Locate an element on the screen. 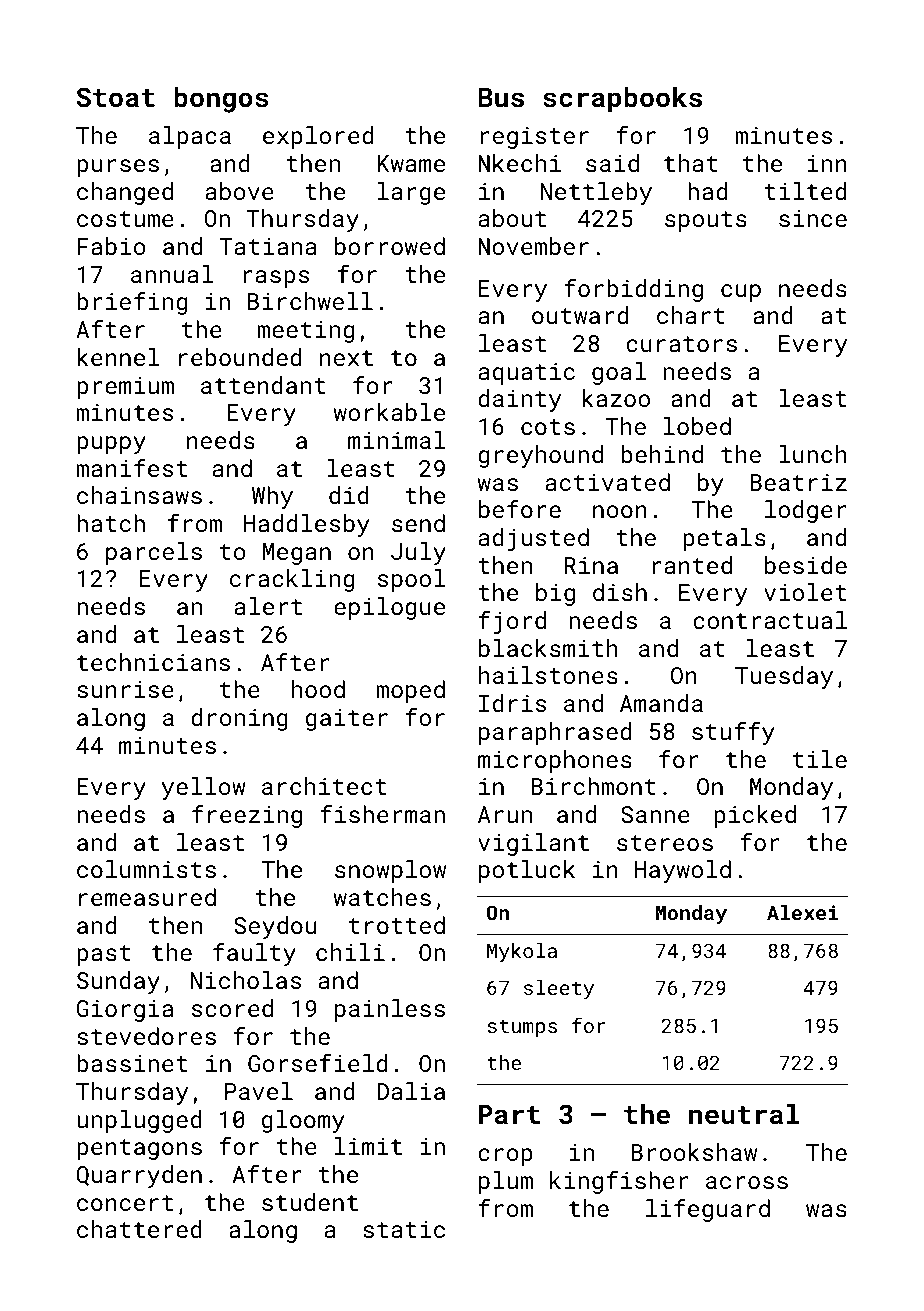 This screenshot has width=924, height=1311. parcels is located at coordinates (154, 553).
